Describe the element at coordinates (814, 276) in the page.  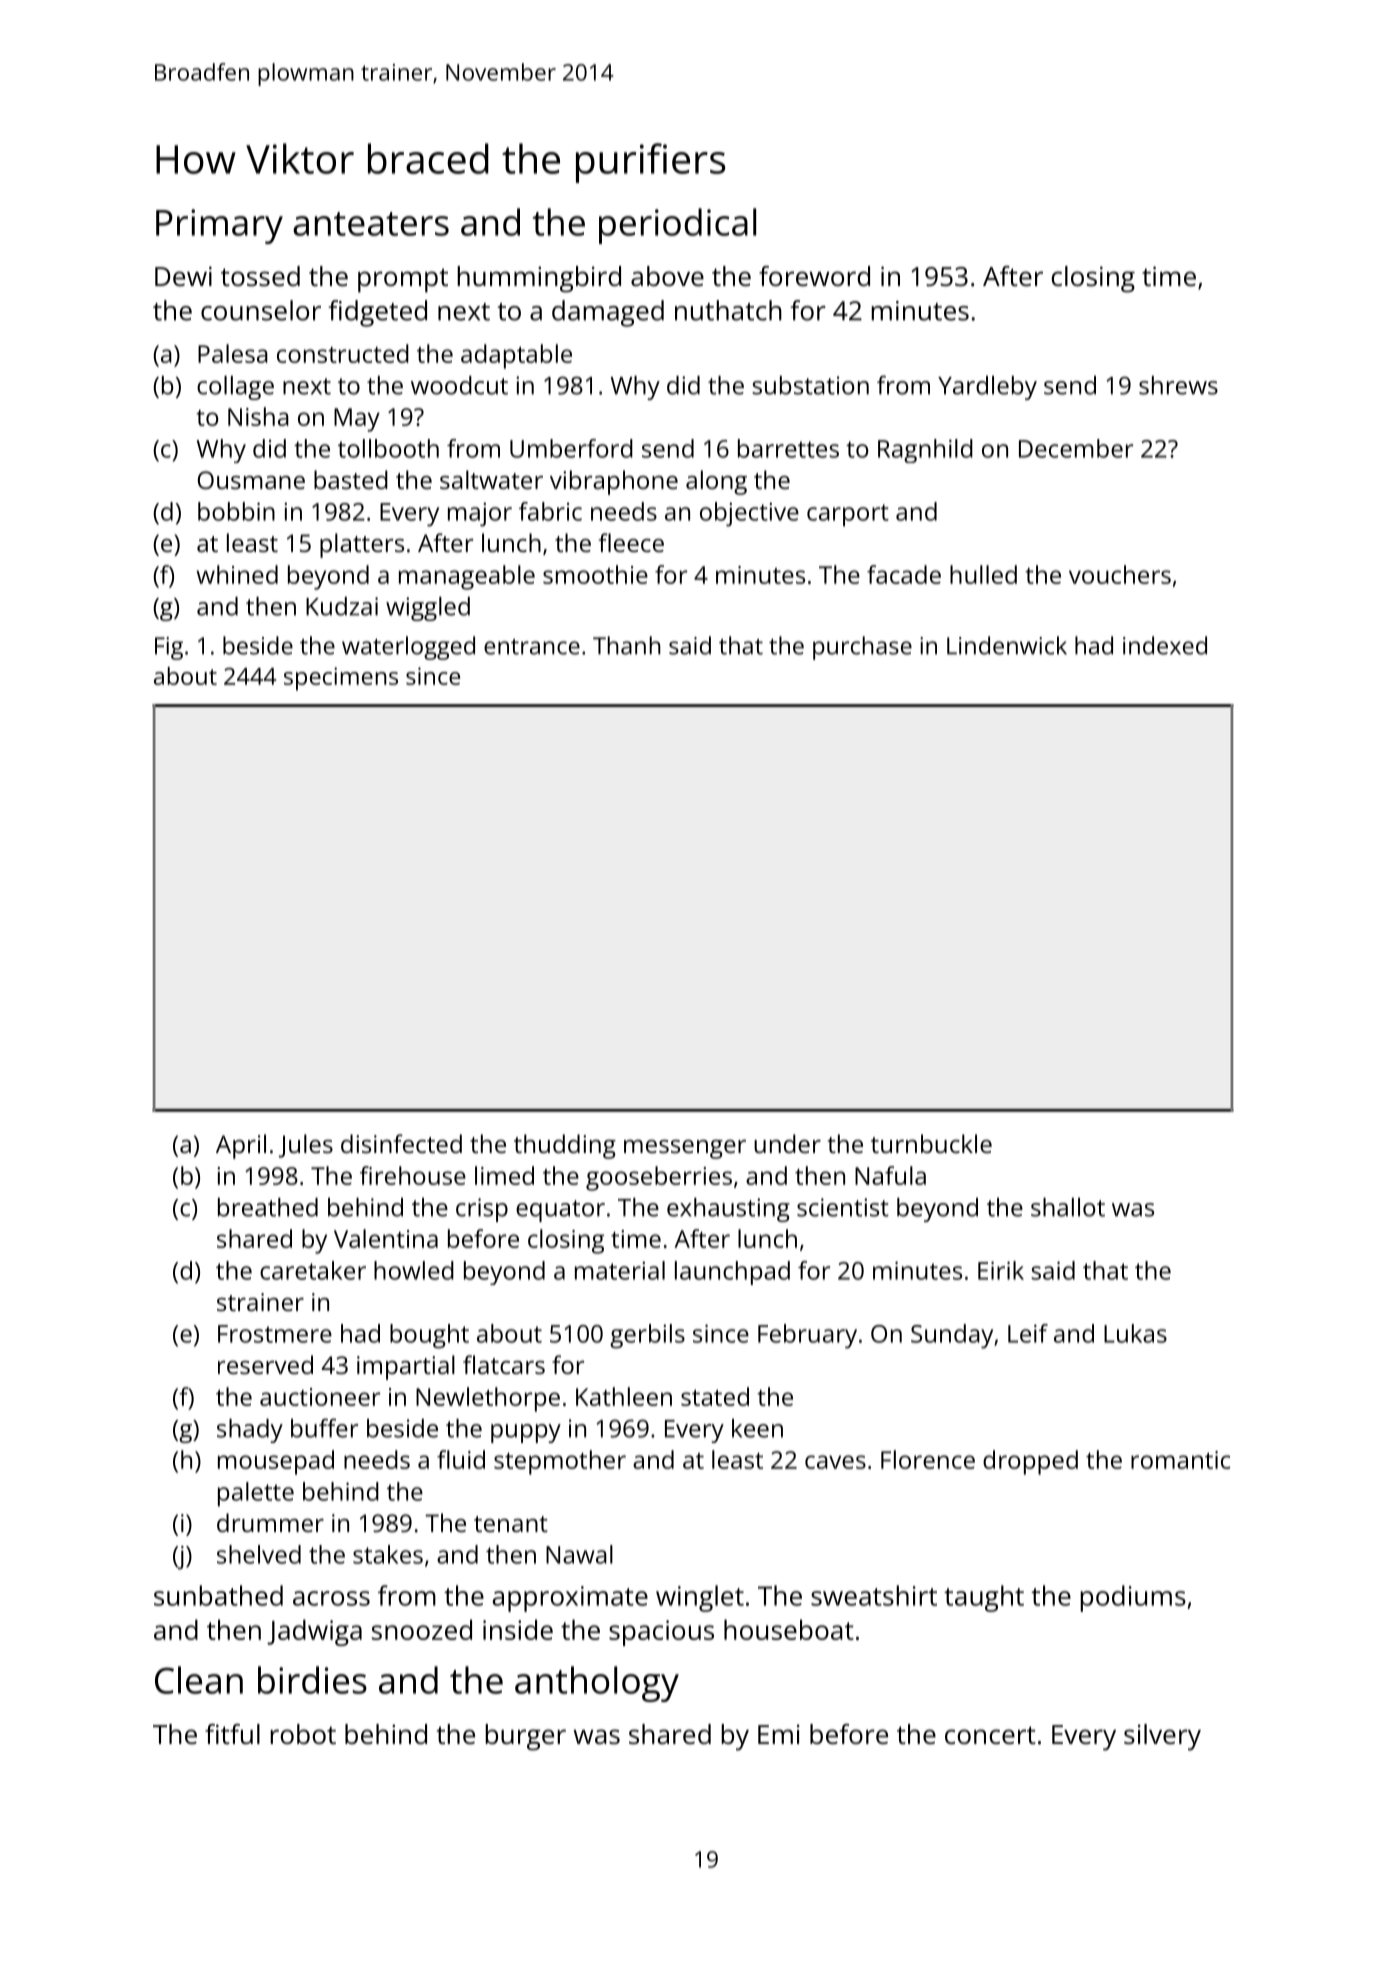
I see `foreword` at that location.
